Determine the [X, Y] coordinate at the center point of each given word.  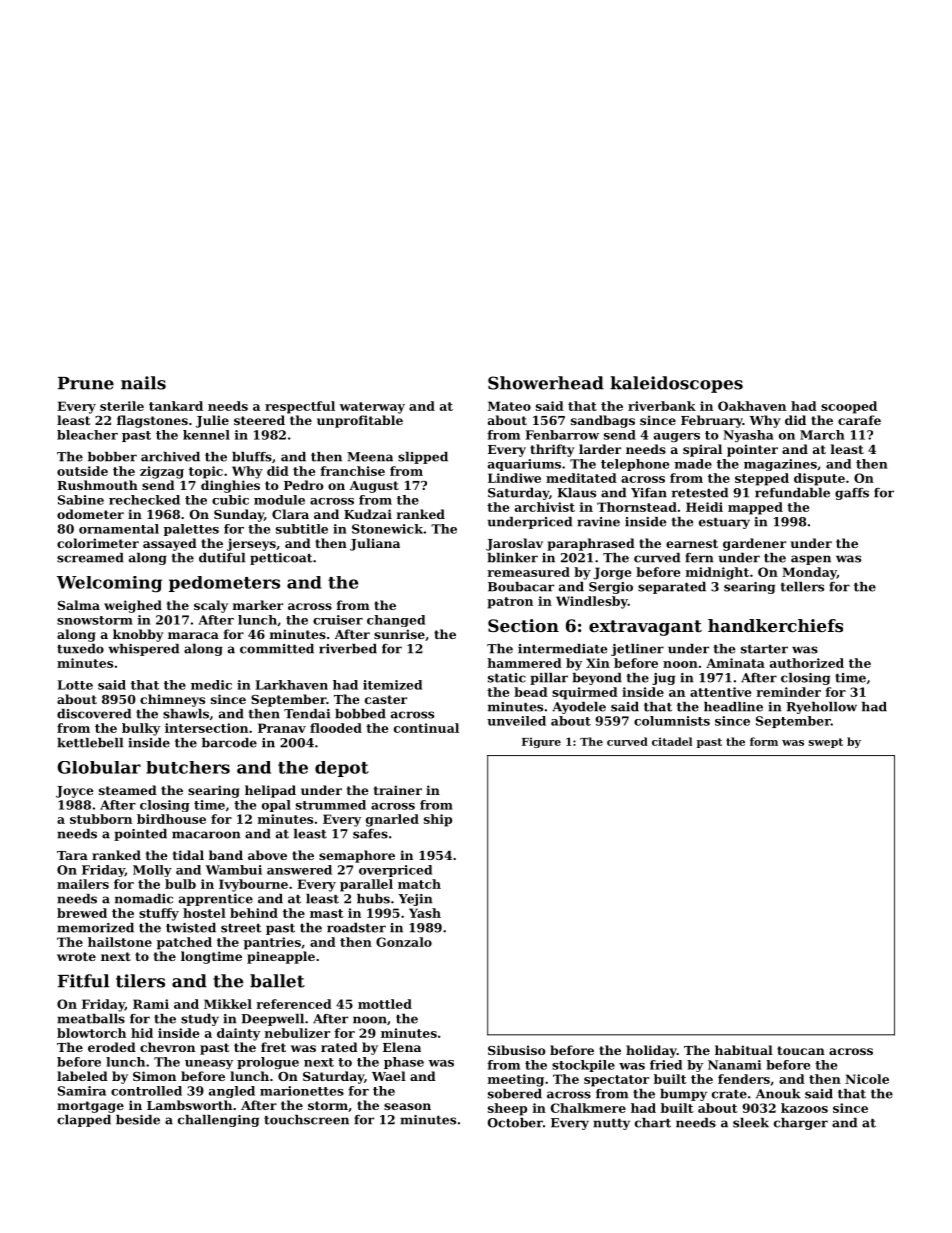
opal [276, 806]
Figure [541, 742]
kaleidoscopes [676, 384]
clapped [84, 1121]
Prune [86, 383]
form [764, 741]
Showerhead [546, 383]
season [407, 1106]
